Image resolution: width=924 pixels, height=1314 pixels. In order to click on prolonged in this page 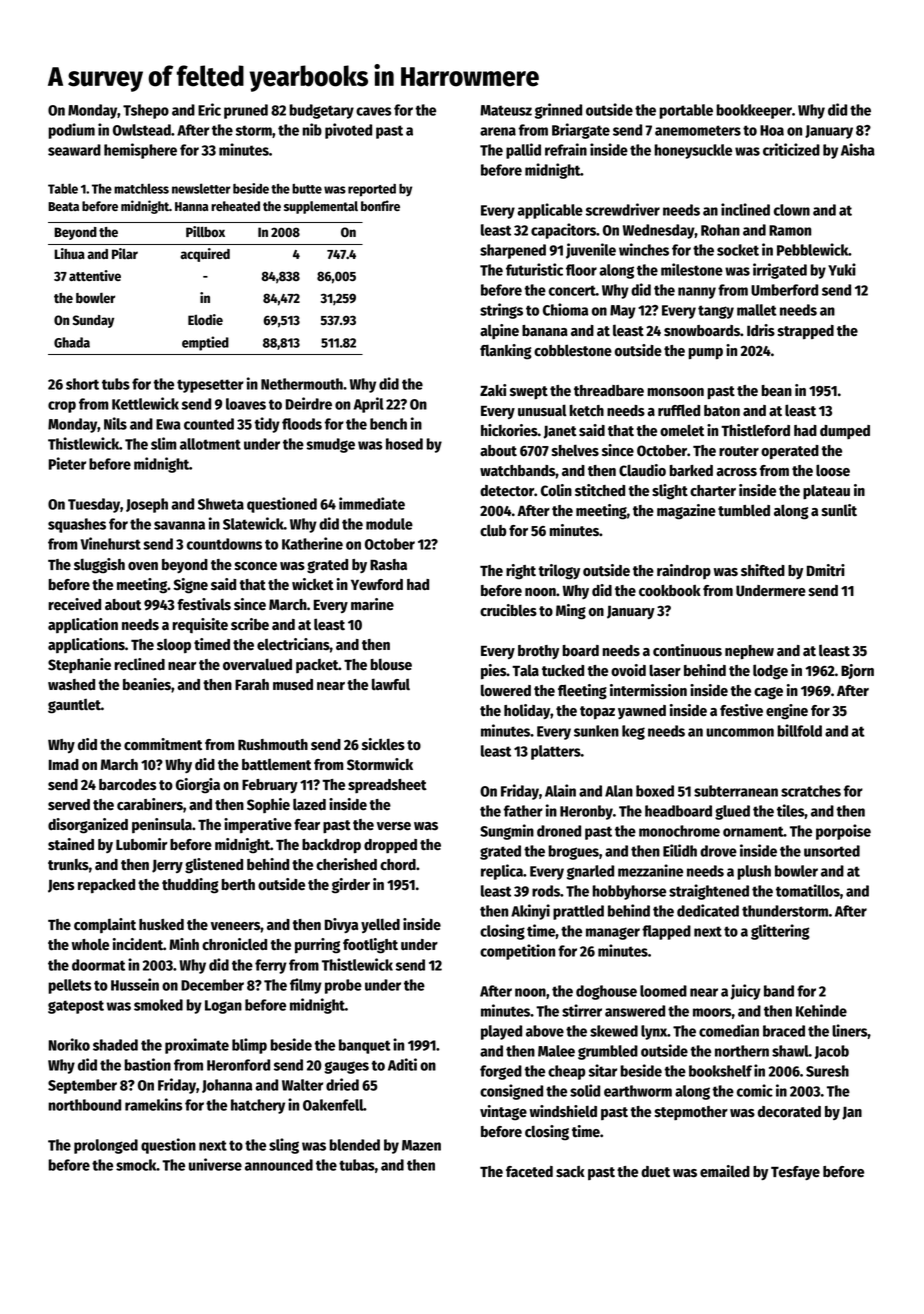, I will do `click(106, 1146)`.
